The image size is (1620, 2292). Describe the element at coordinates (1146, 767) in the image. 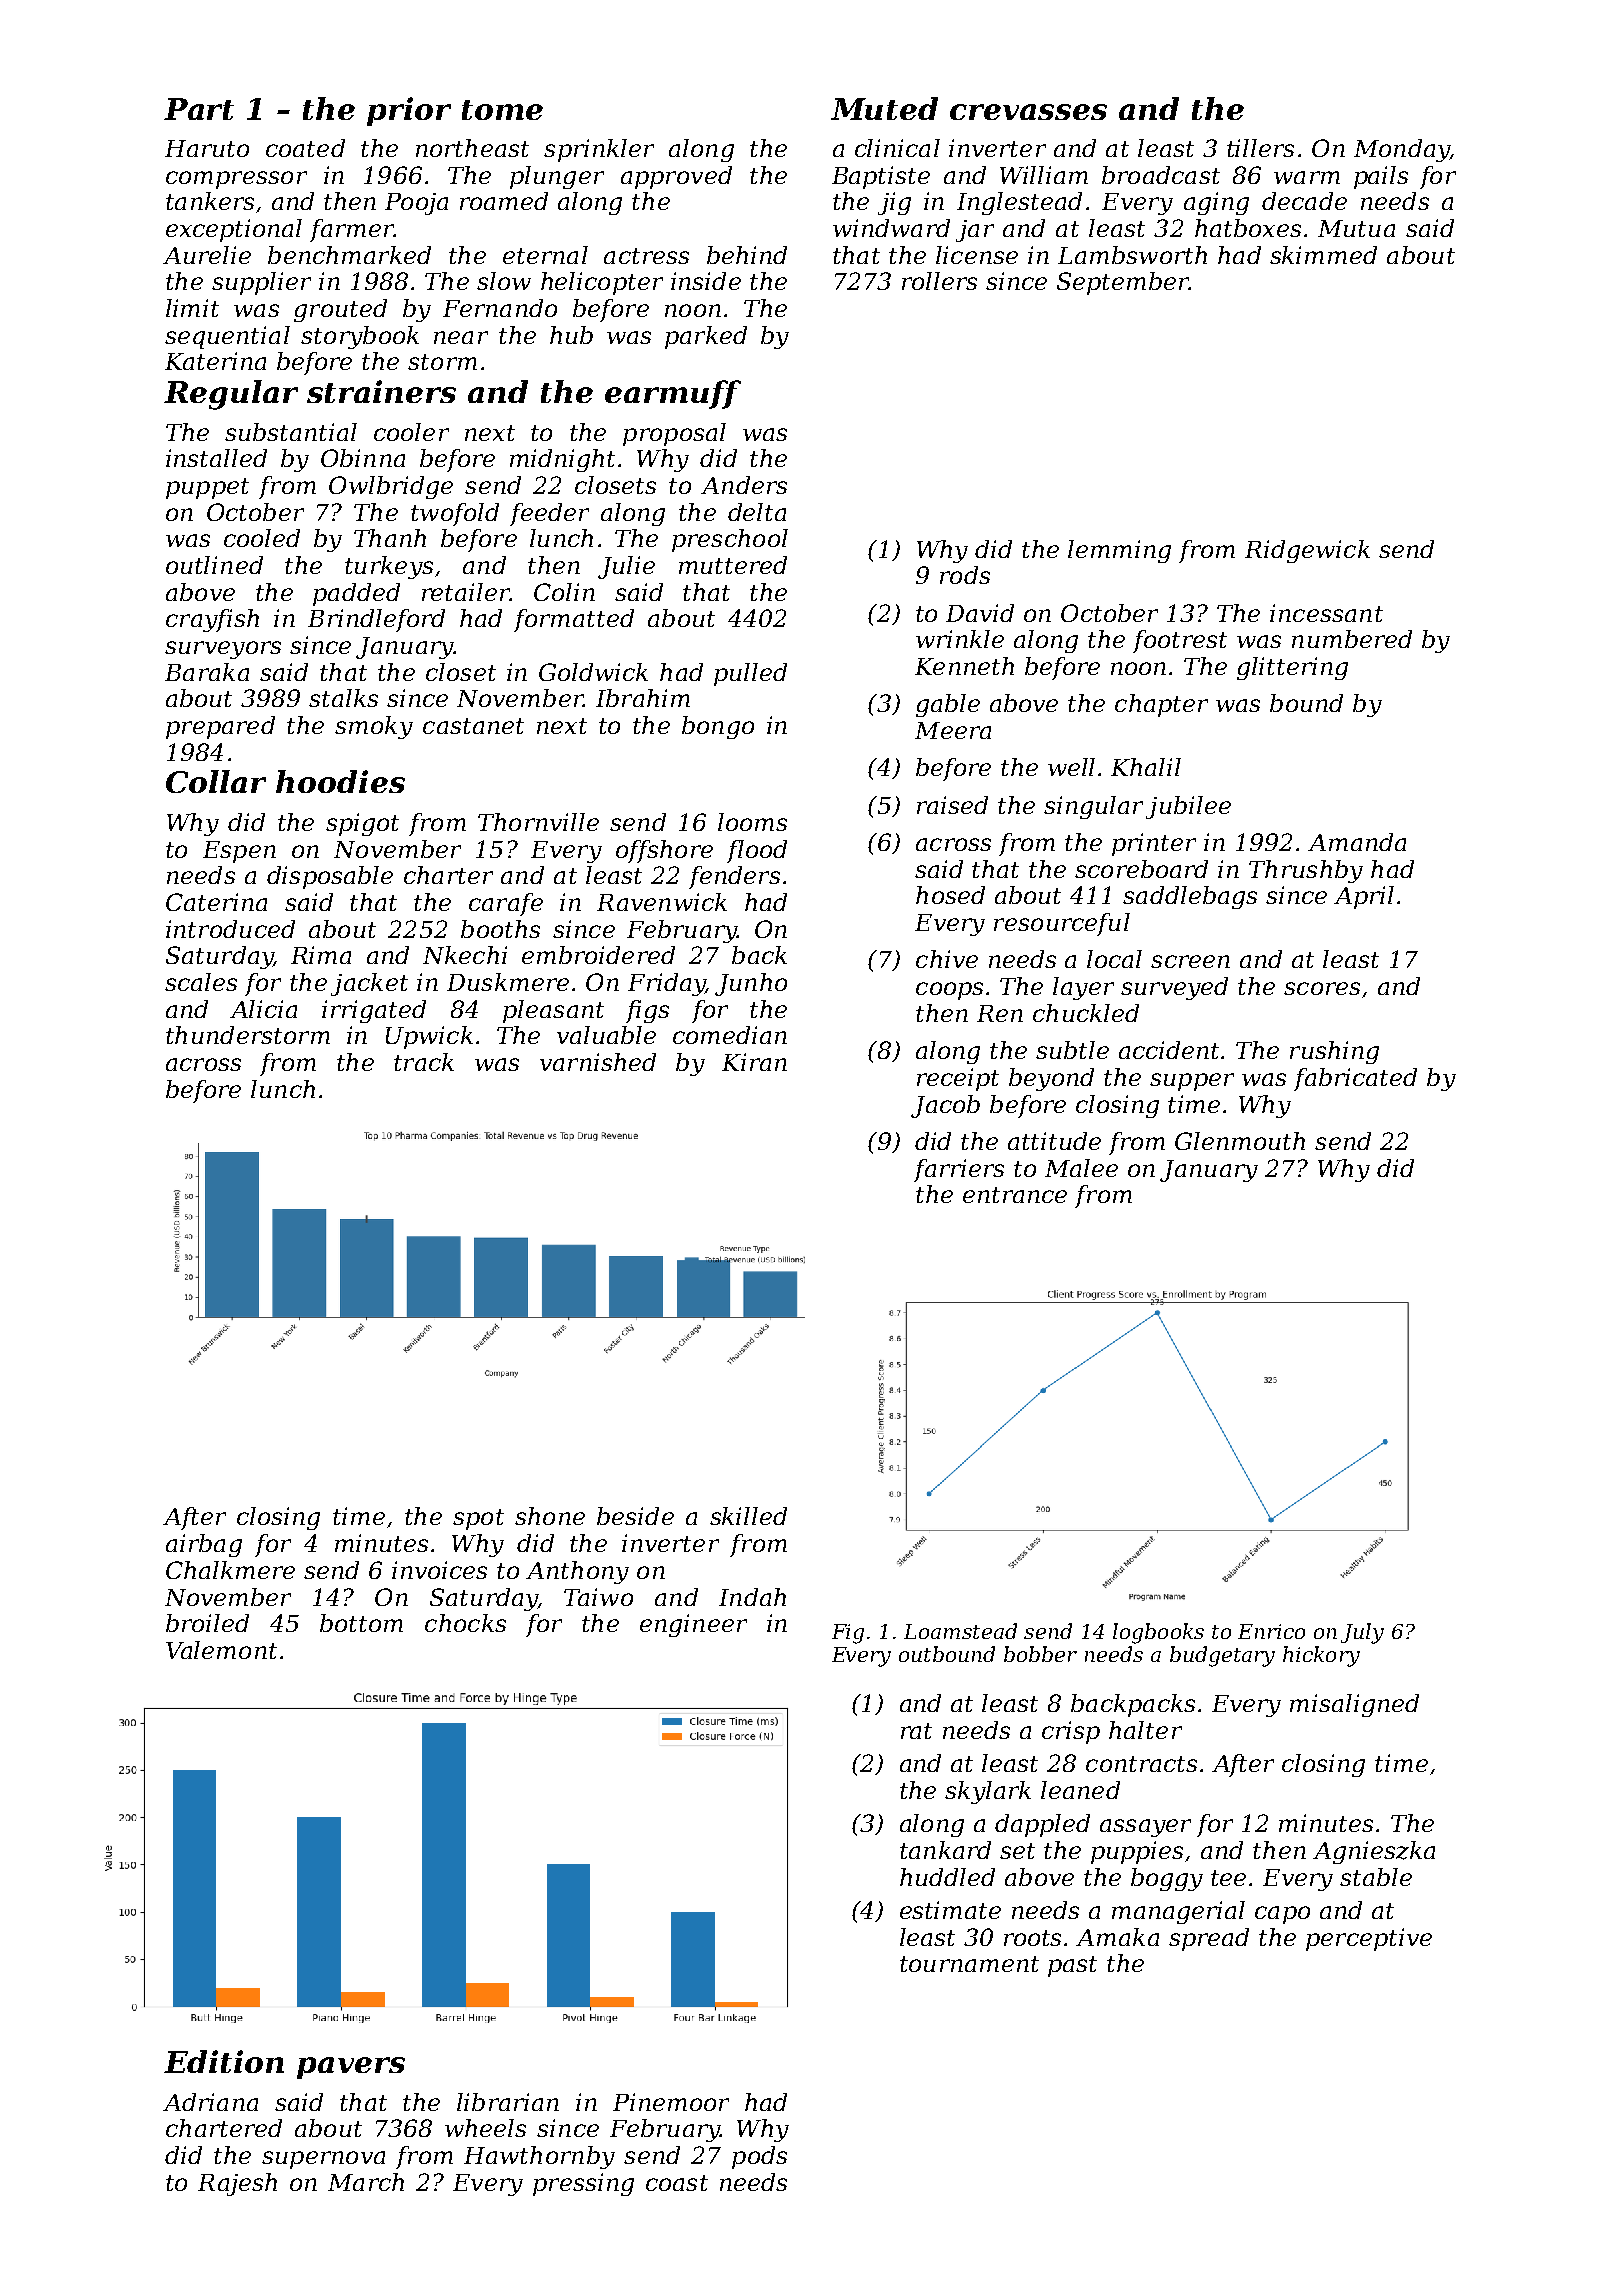

I see `Khalil` at that location.
